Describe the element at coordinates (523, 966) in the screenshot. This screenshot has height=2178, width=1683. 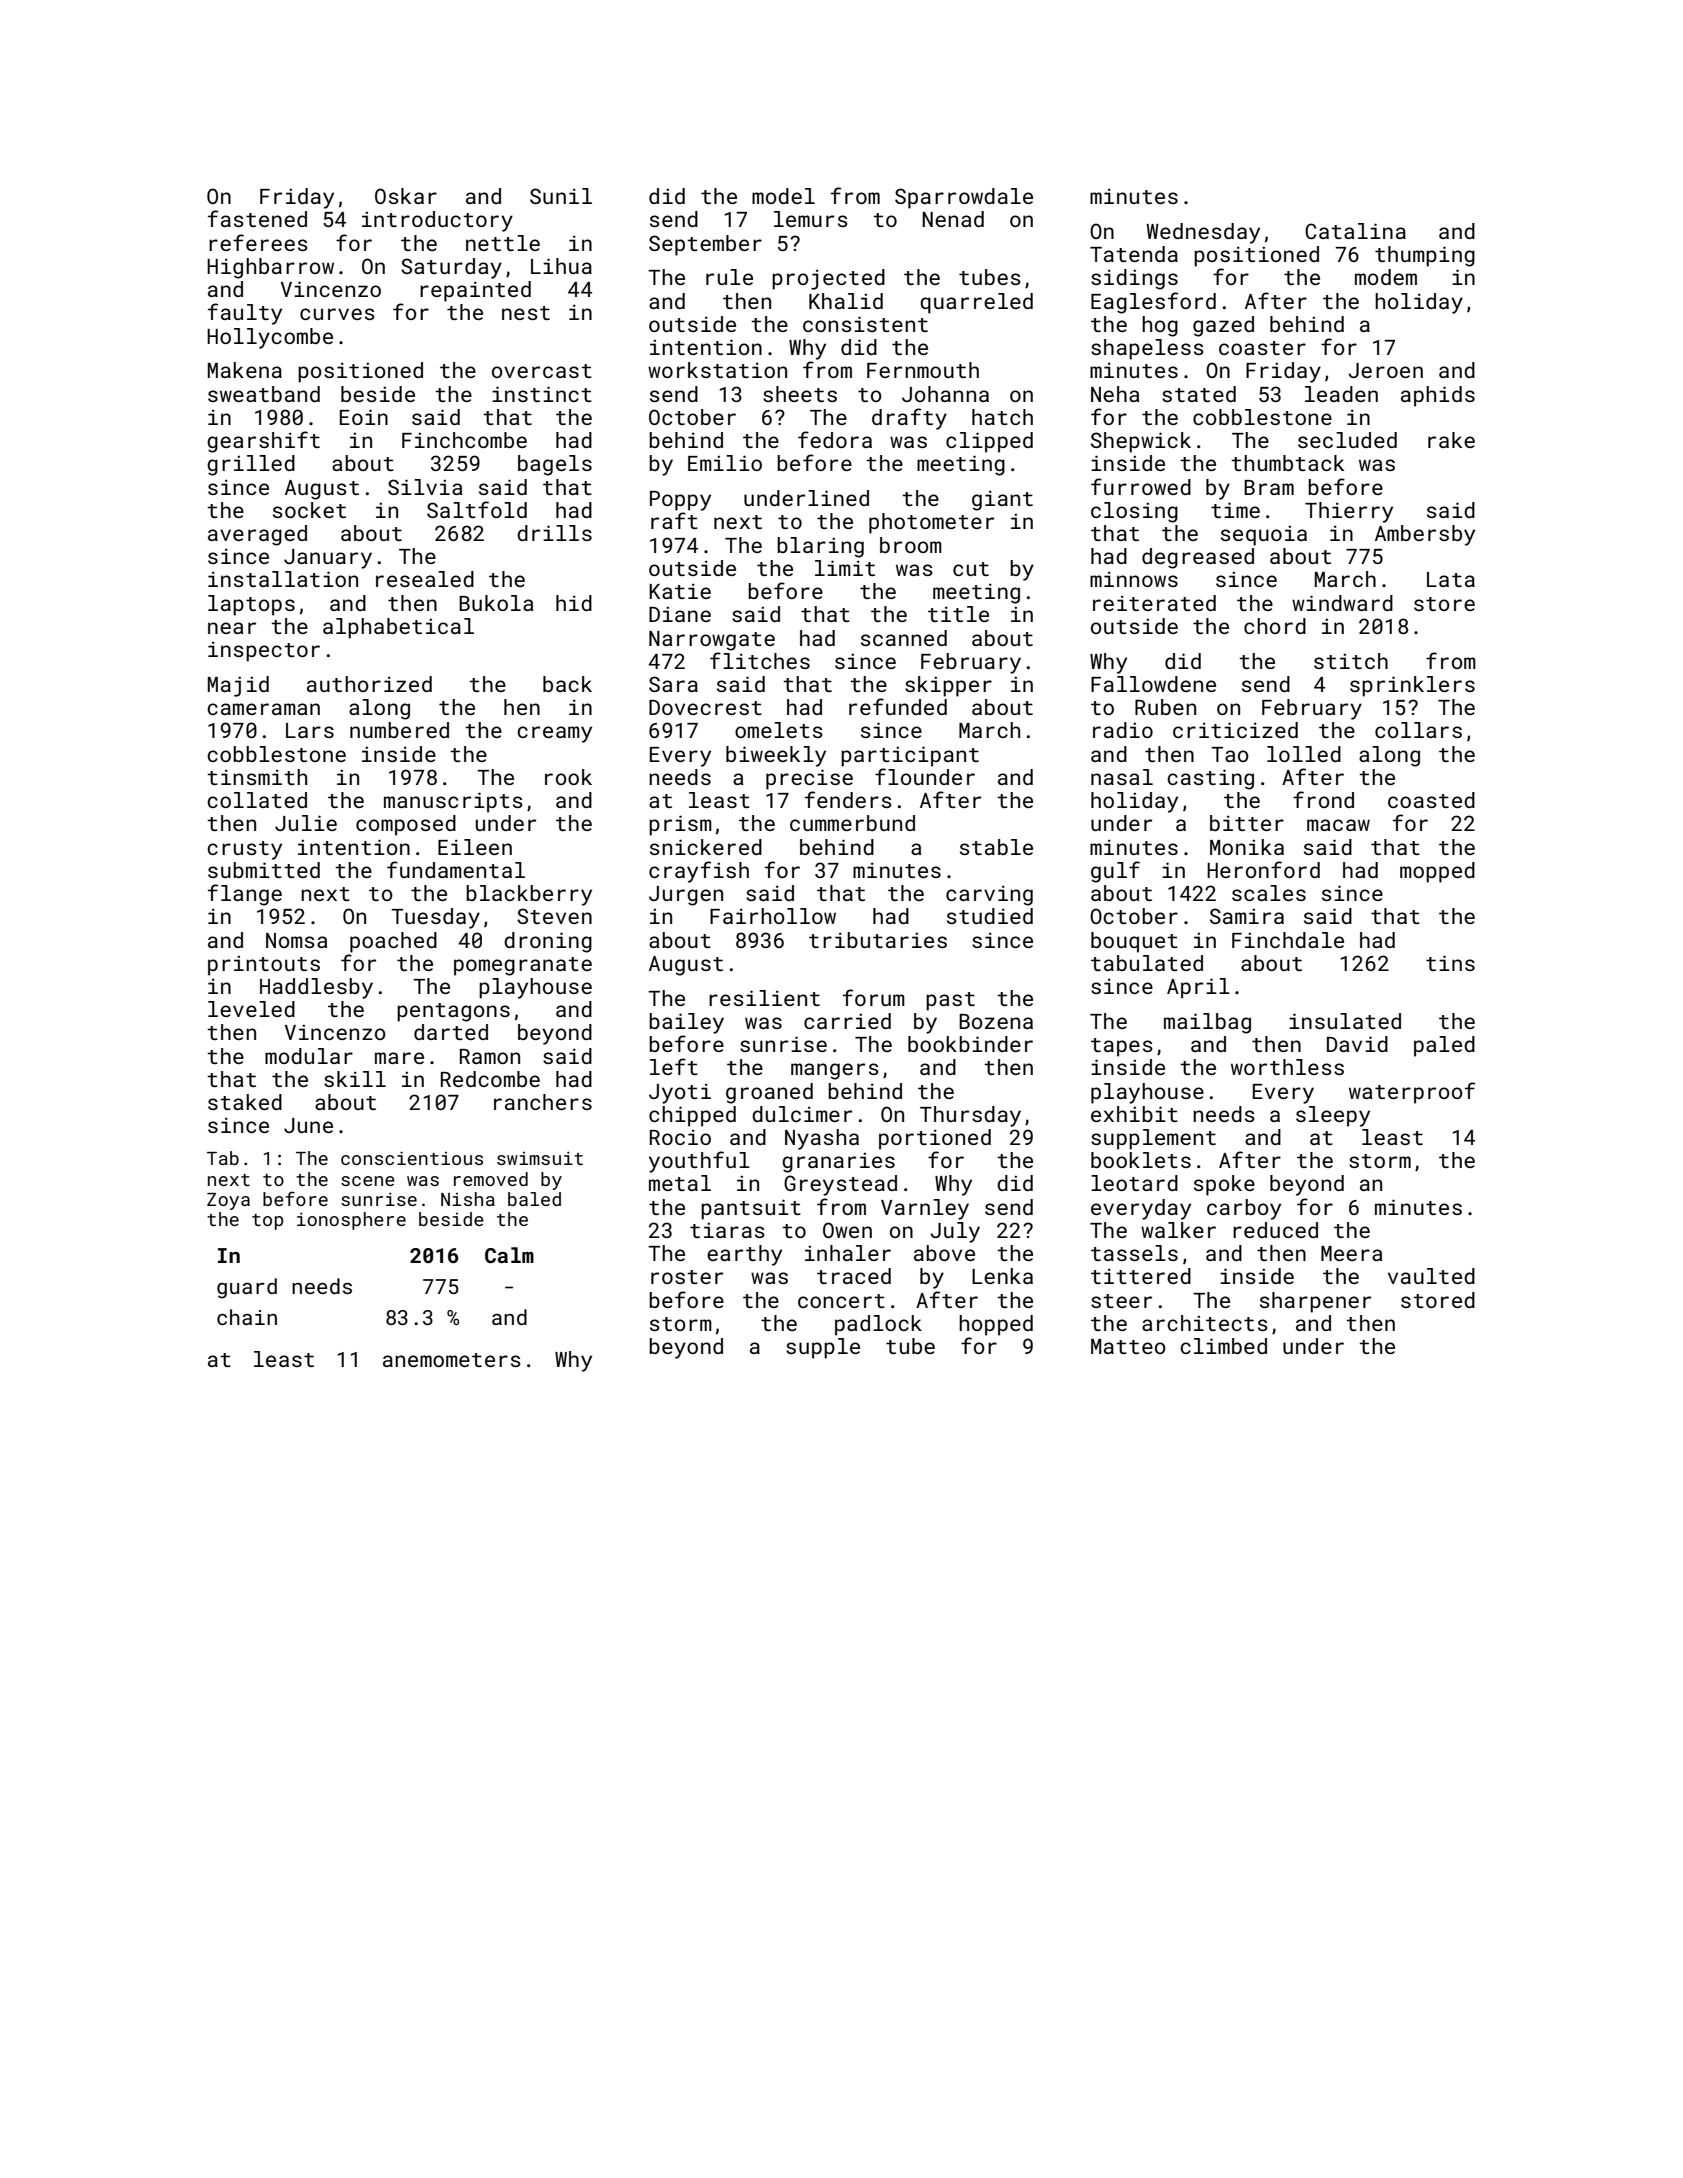
I see `pomegranate` at that location.
